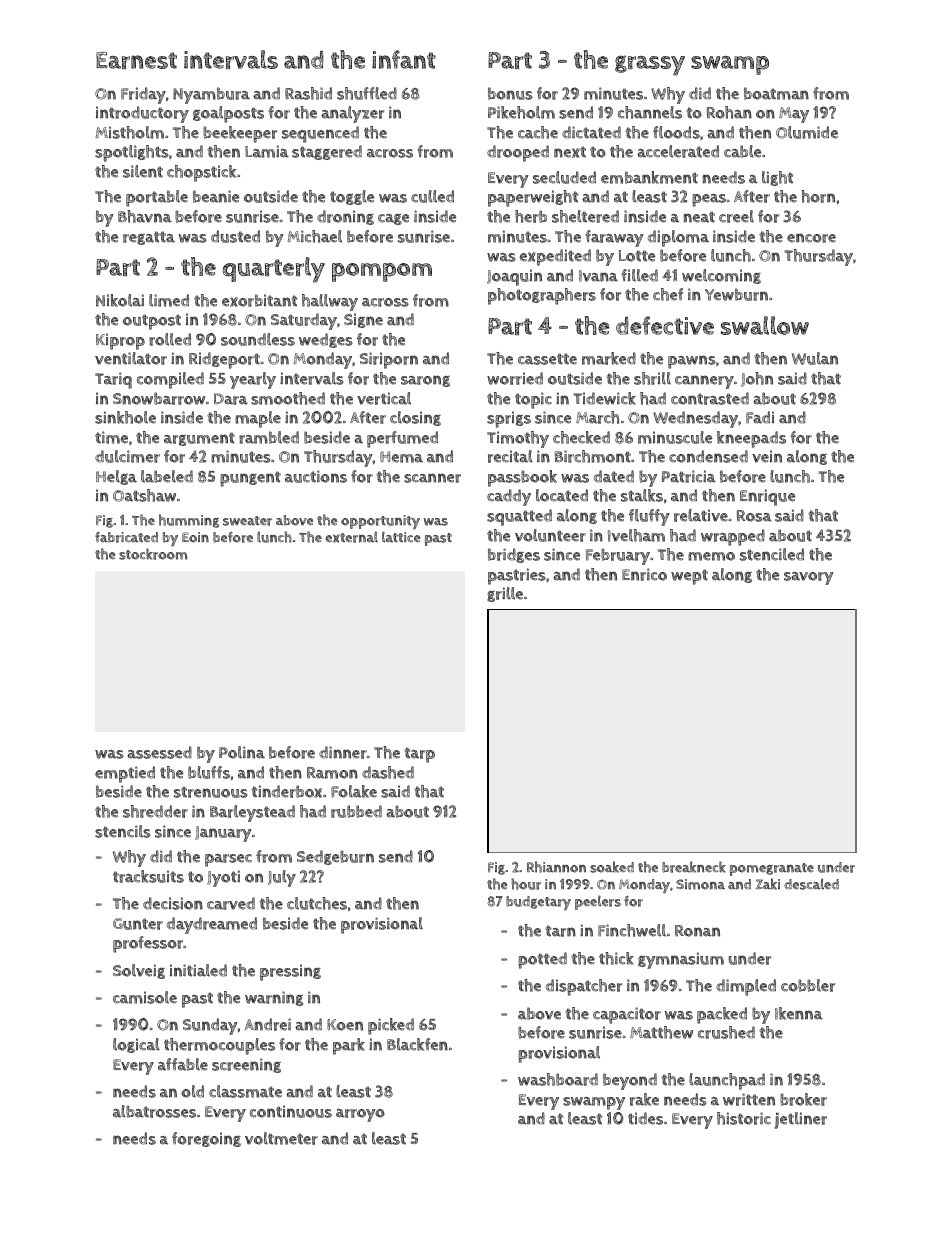 The width and height of the document is (952, 1233). I want to click on pawns, so click(692, 362).
